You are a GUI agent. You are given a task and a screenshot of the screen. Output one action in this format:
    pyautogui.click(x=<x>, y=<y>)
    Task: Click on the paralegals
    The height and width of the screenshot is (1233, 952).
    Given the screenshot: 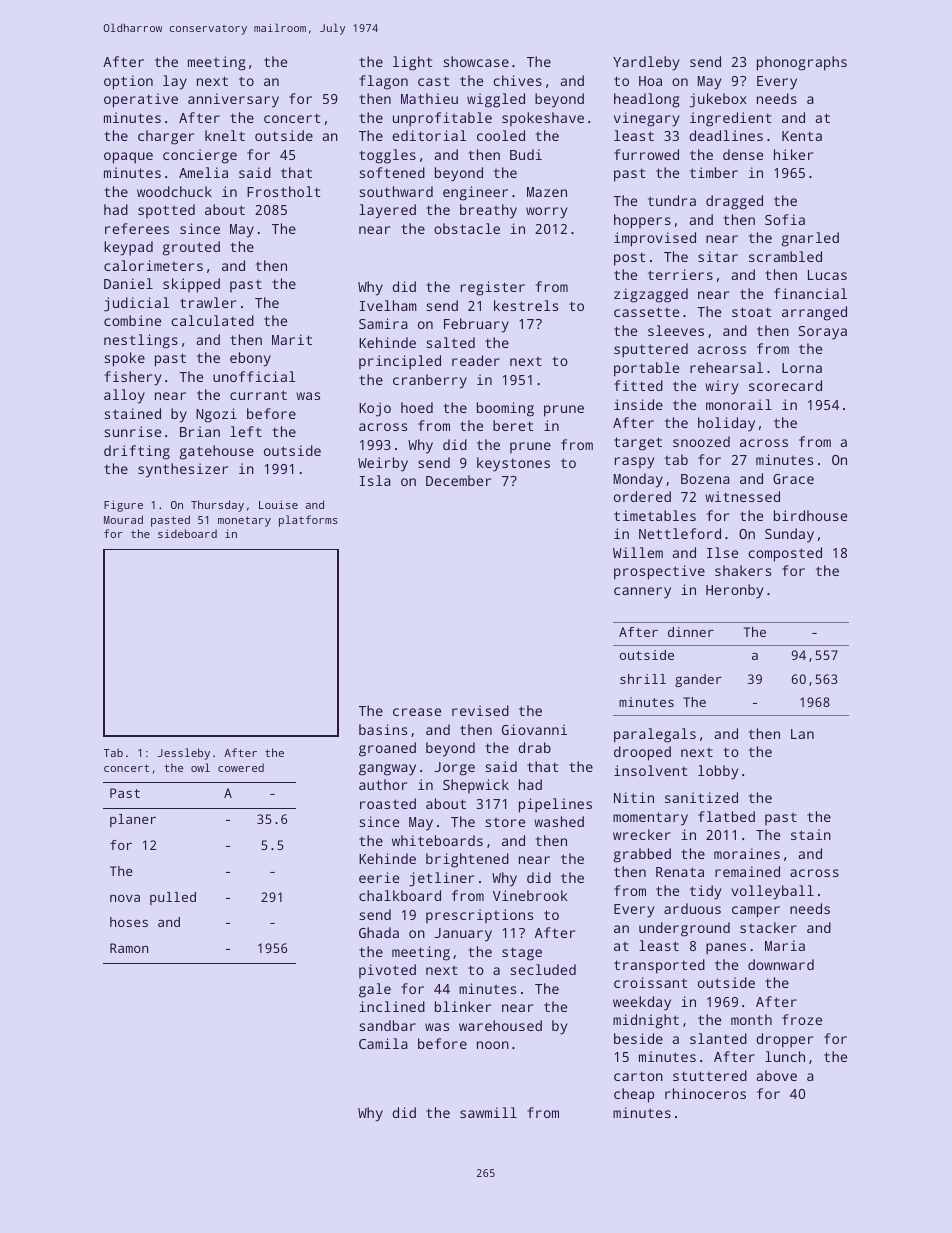 What is the action you would take?
    pyautogui.click(x=655, y=735)
